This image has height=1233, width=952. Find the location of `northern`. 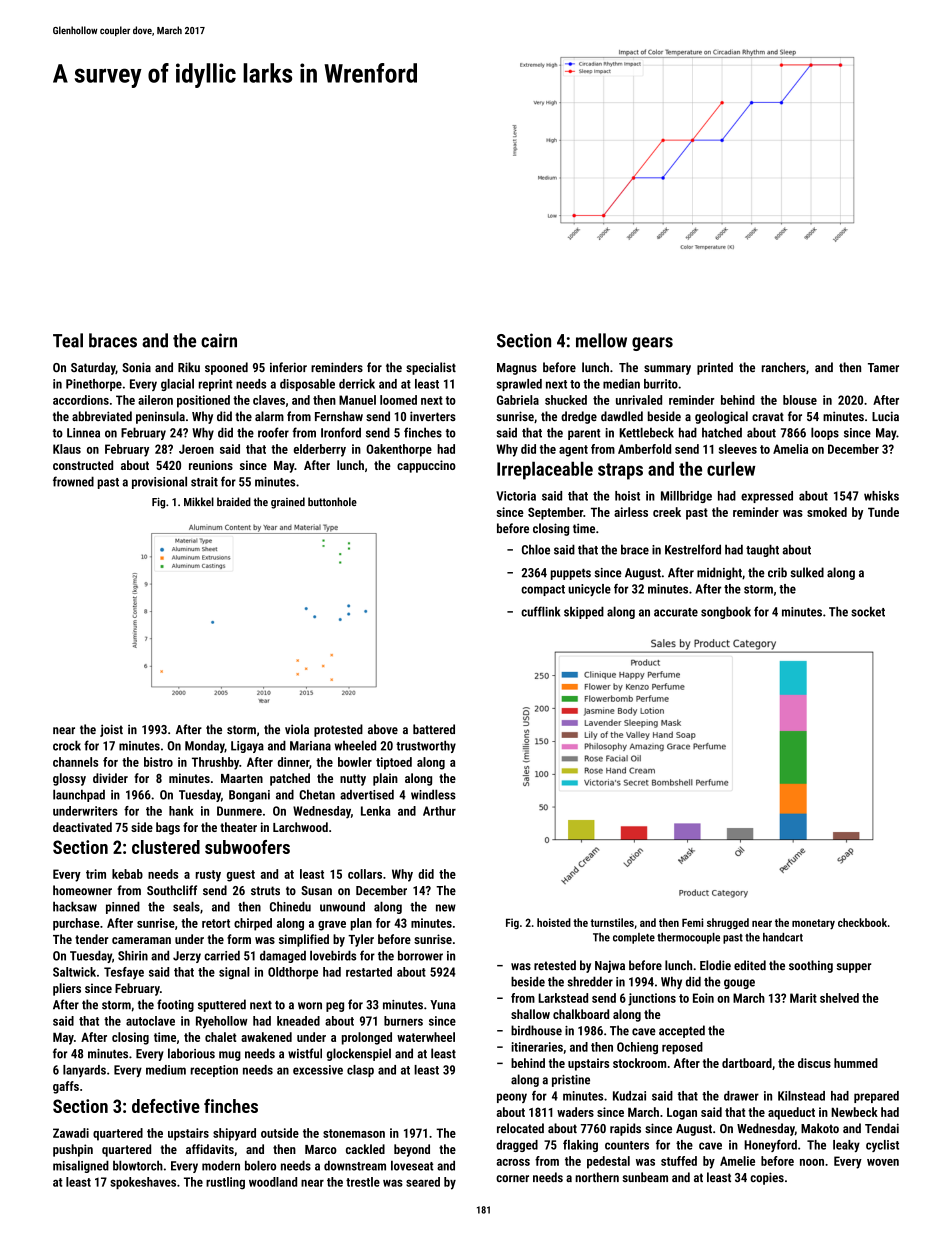

northern is located at coordinates (597, 1177).
